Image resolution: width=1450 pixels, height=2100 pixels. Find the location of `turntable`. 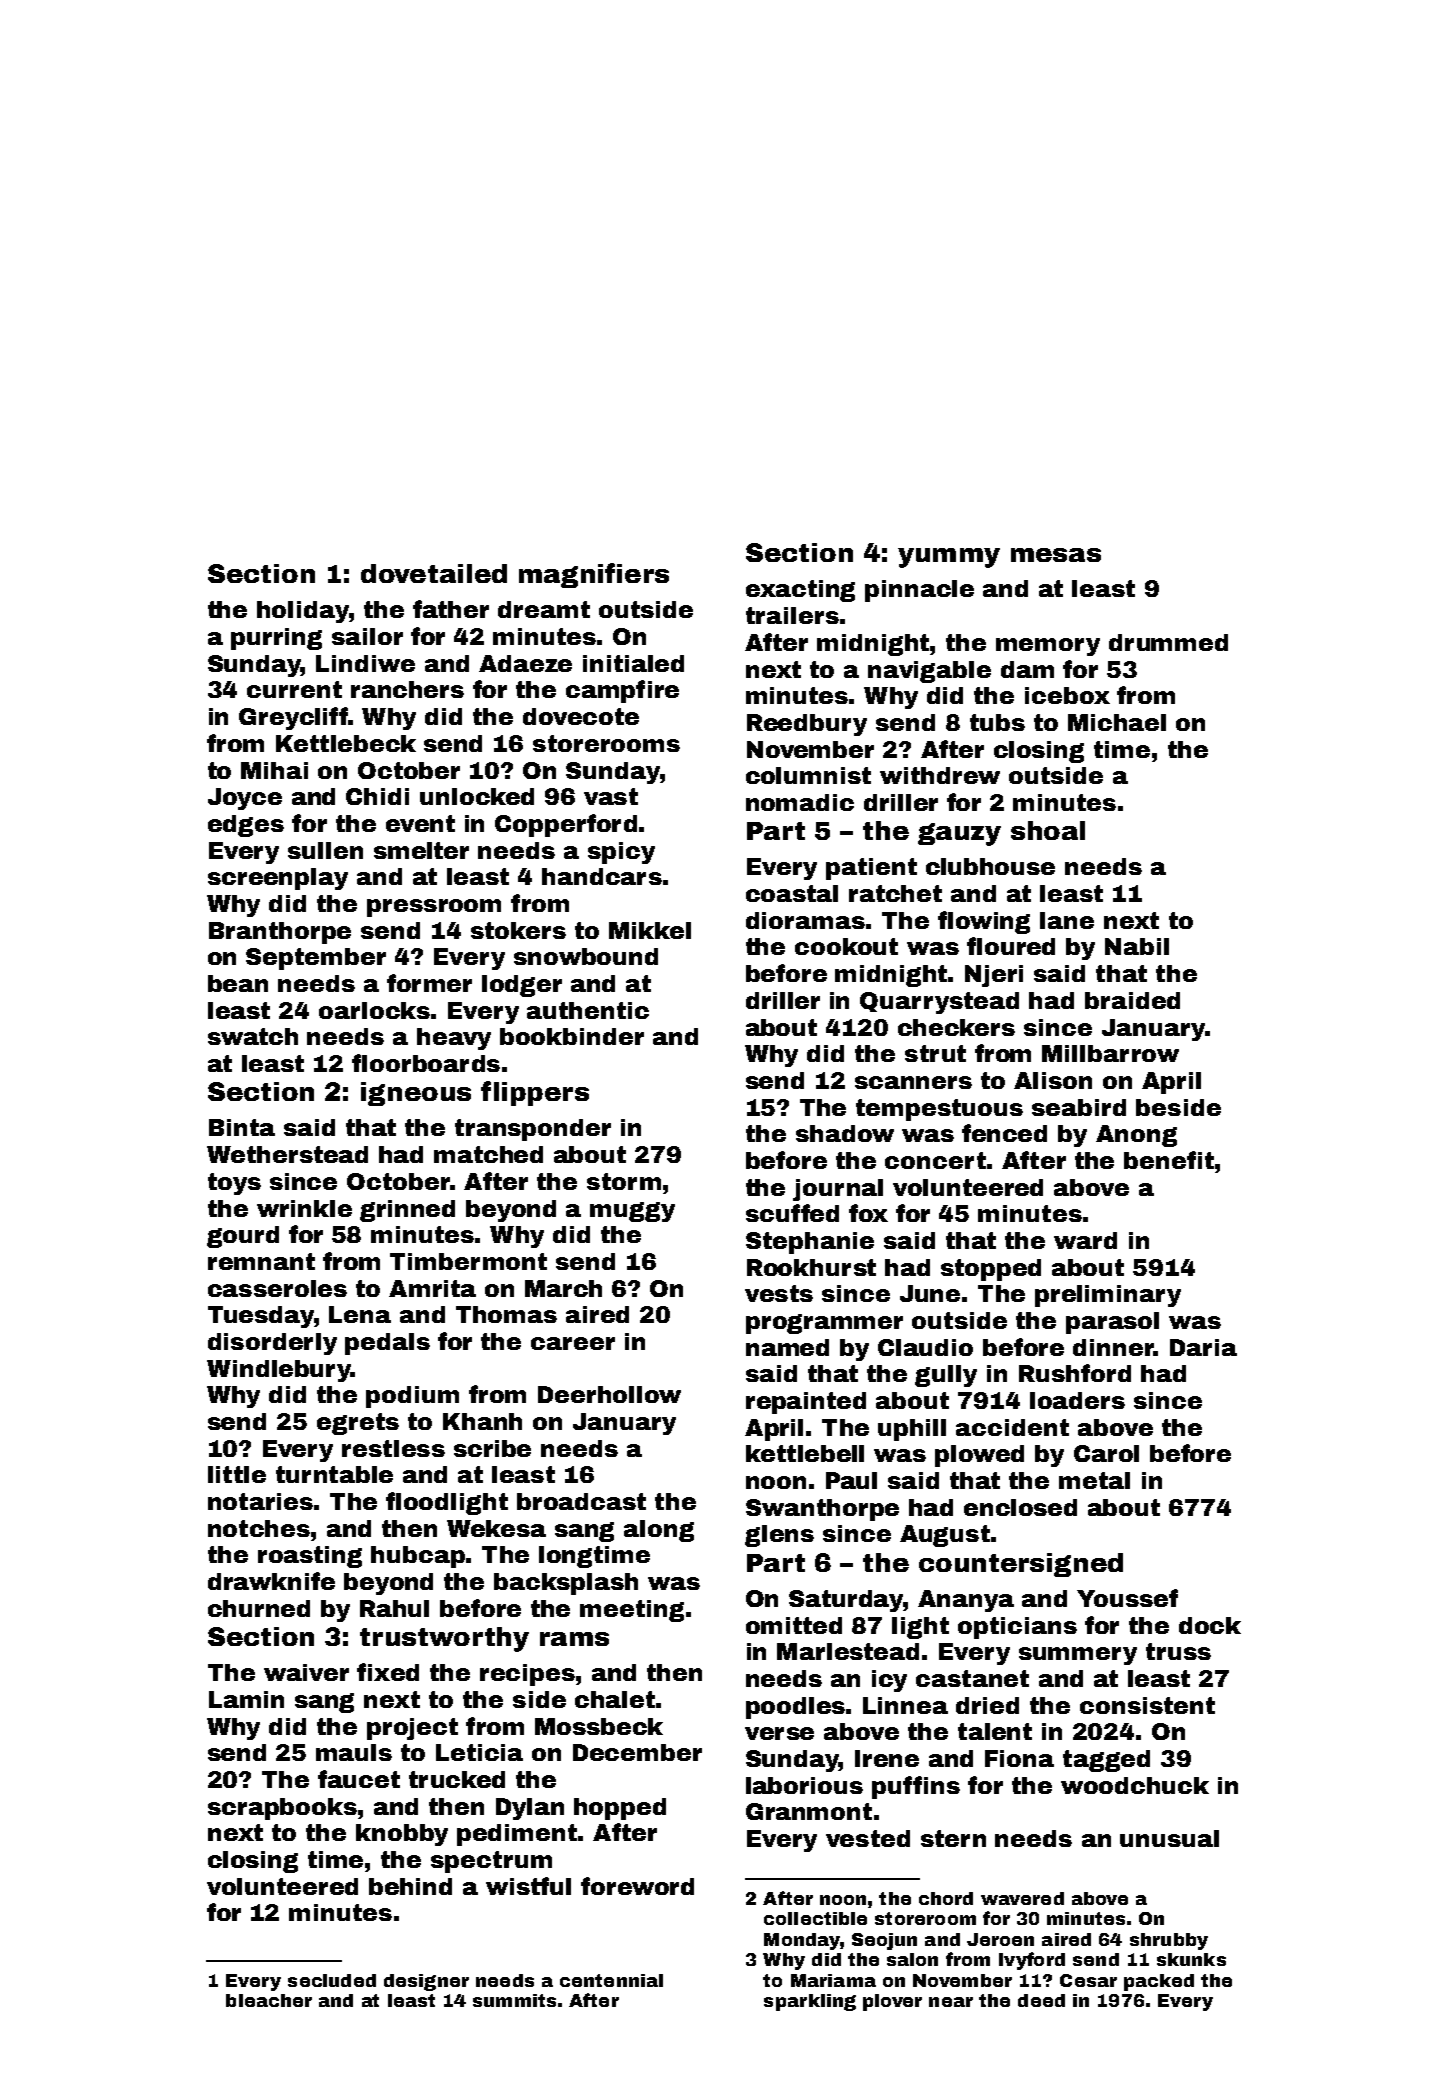

turntable is located at coordinates (334, 1474).
